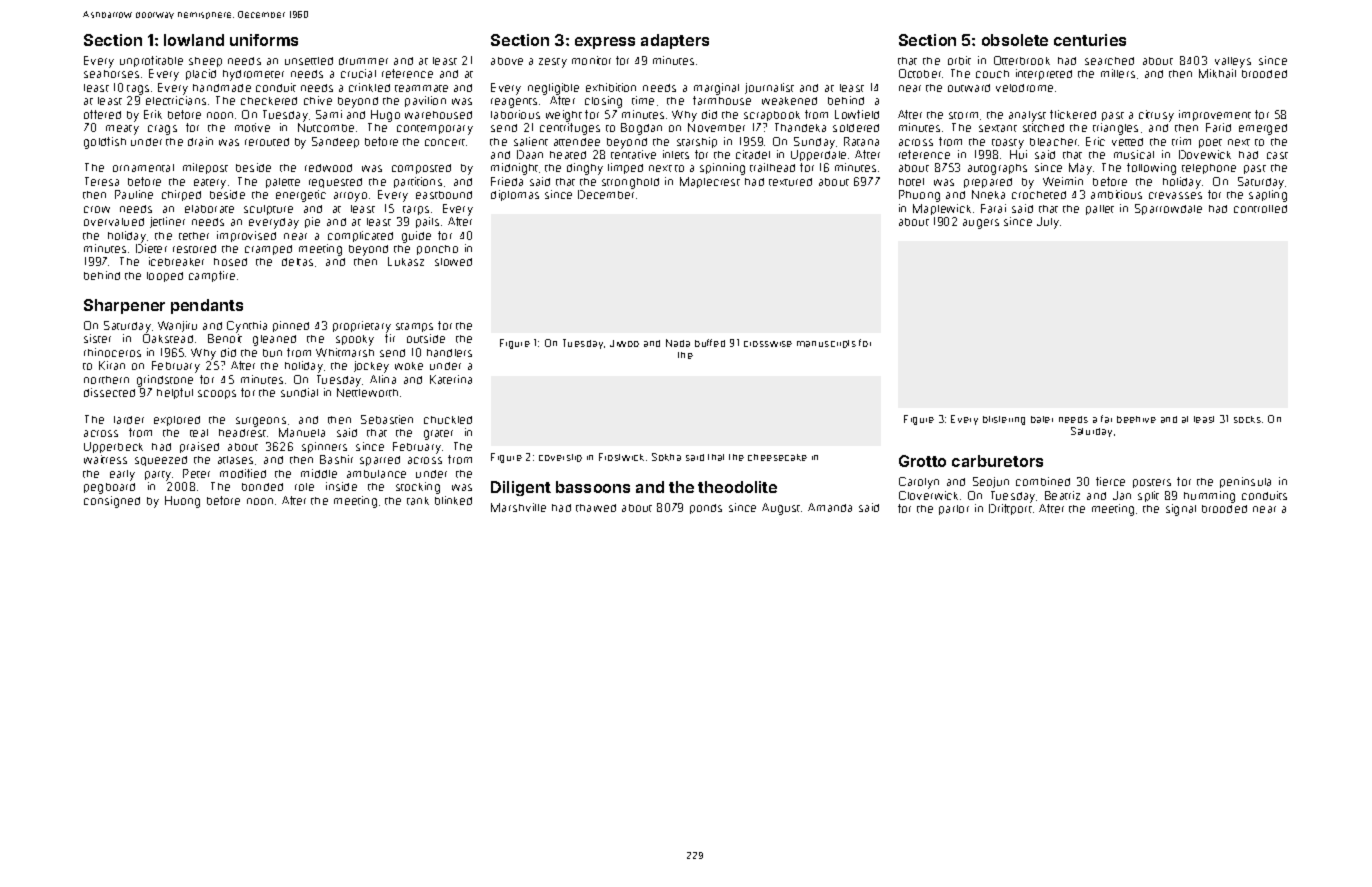 The width and height of the image is (1372, 887). What do you see at coordinates (605, 43) in the image?
I see `express` at bounding box center [605, 43].
